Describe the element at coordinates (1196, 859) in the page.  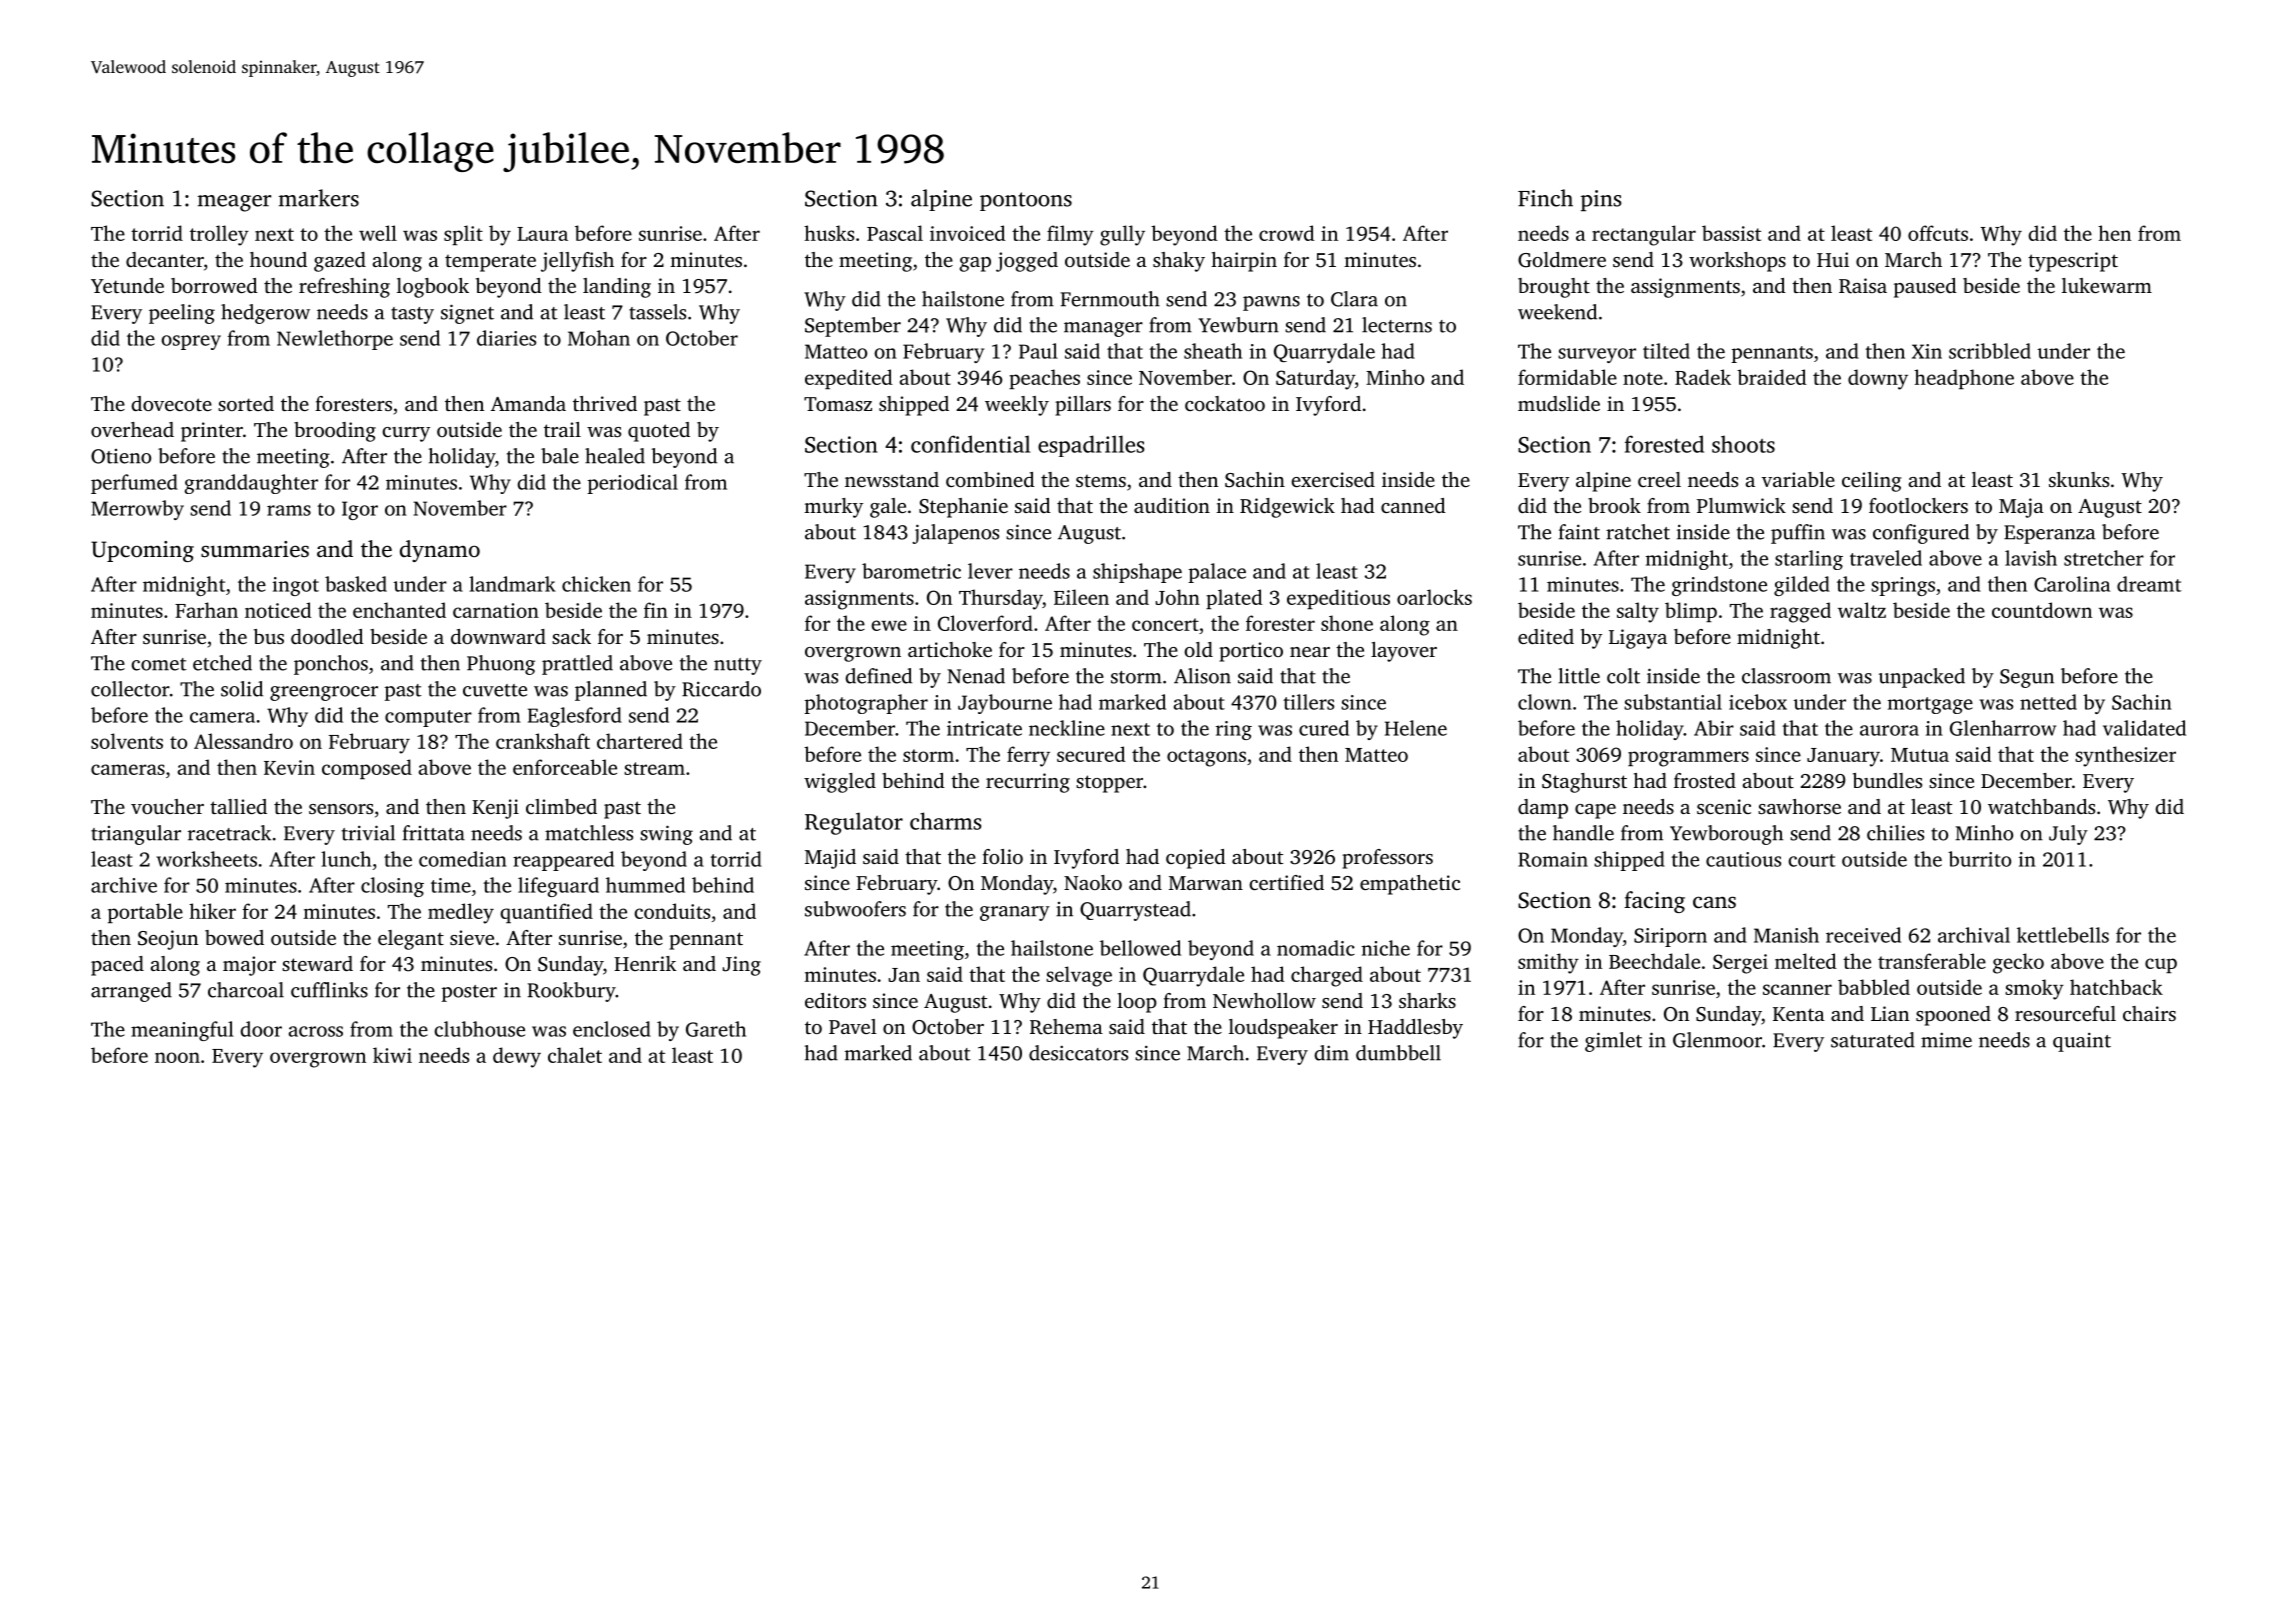
I see `copied` at that location.
